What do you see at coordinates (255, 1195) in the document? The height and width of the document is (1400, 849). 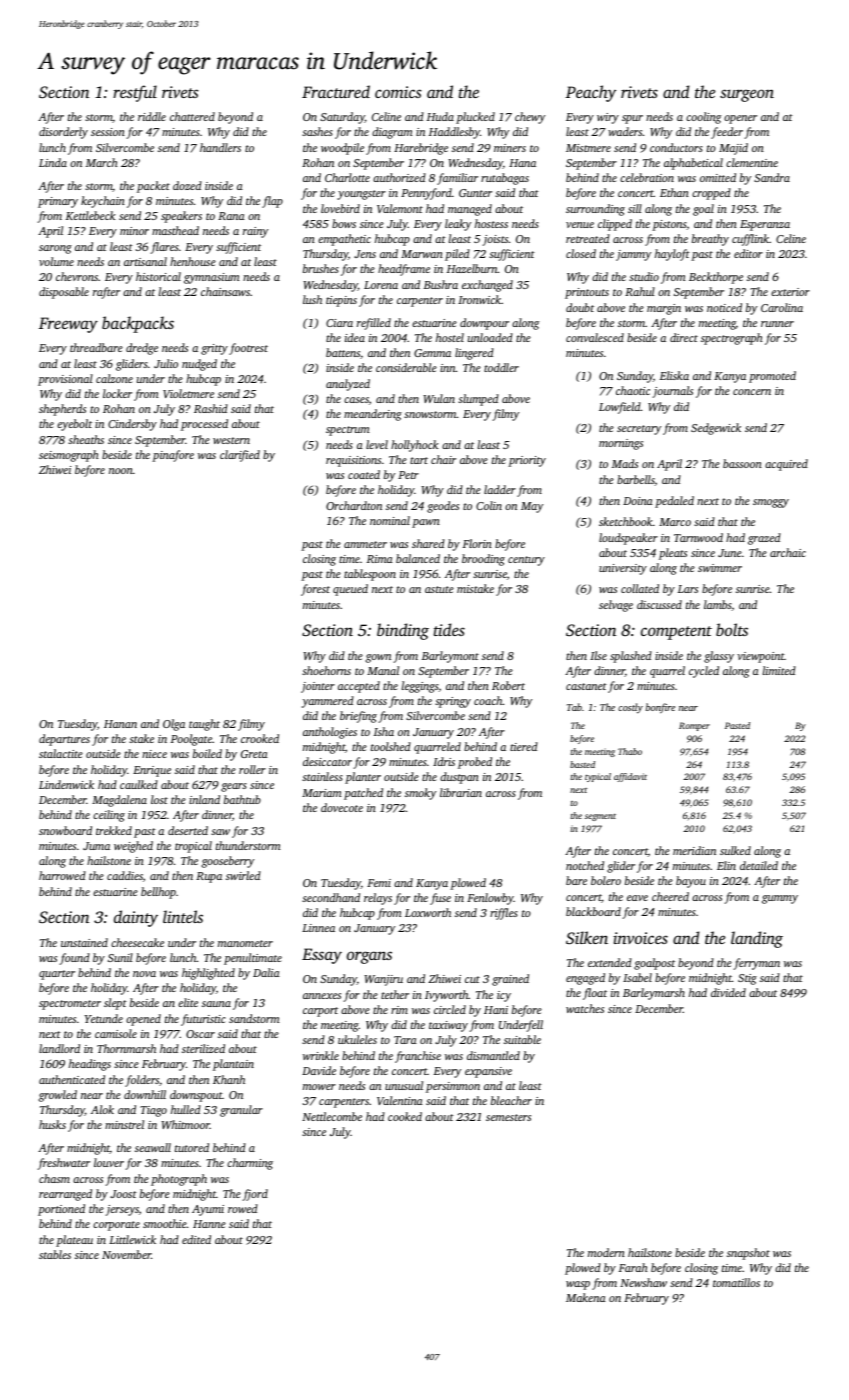 I see `fjord` at bounding box center [255, 1195].
